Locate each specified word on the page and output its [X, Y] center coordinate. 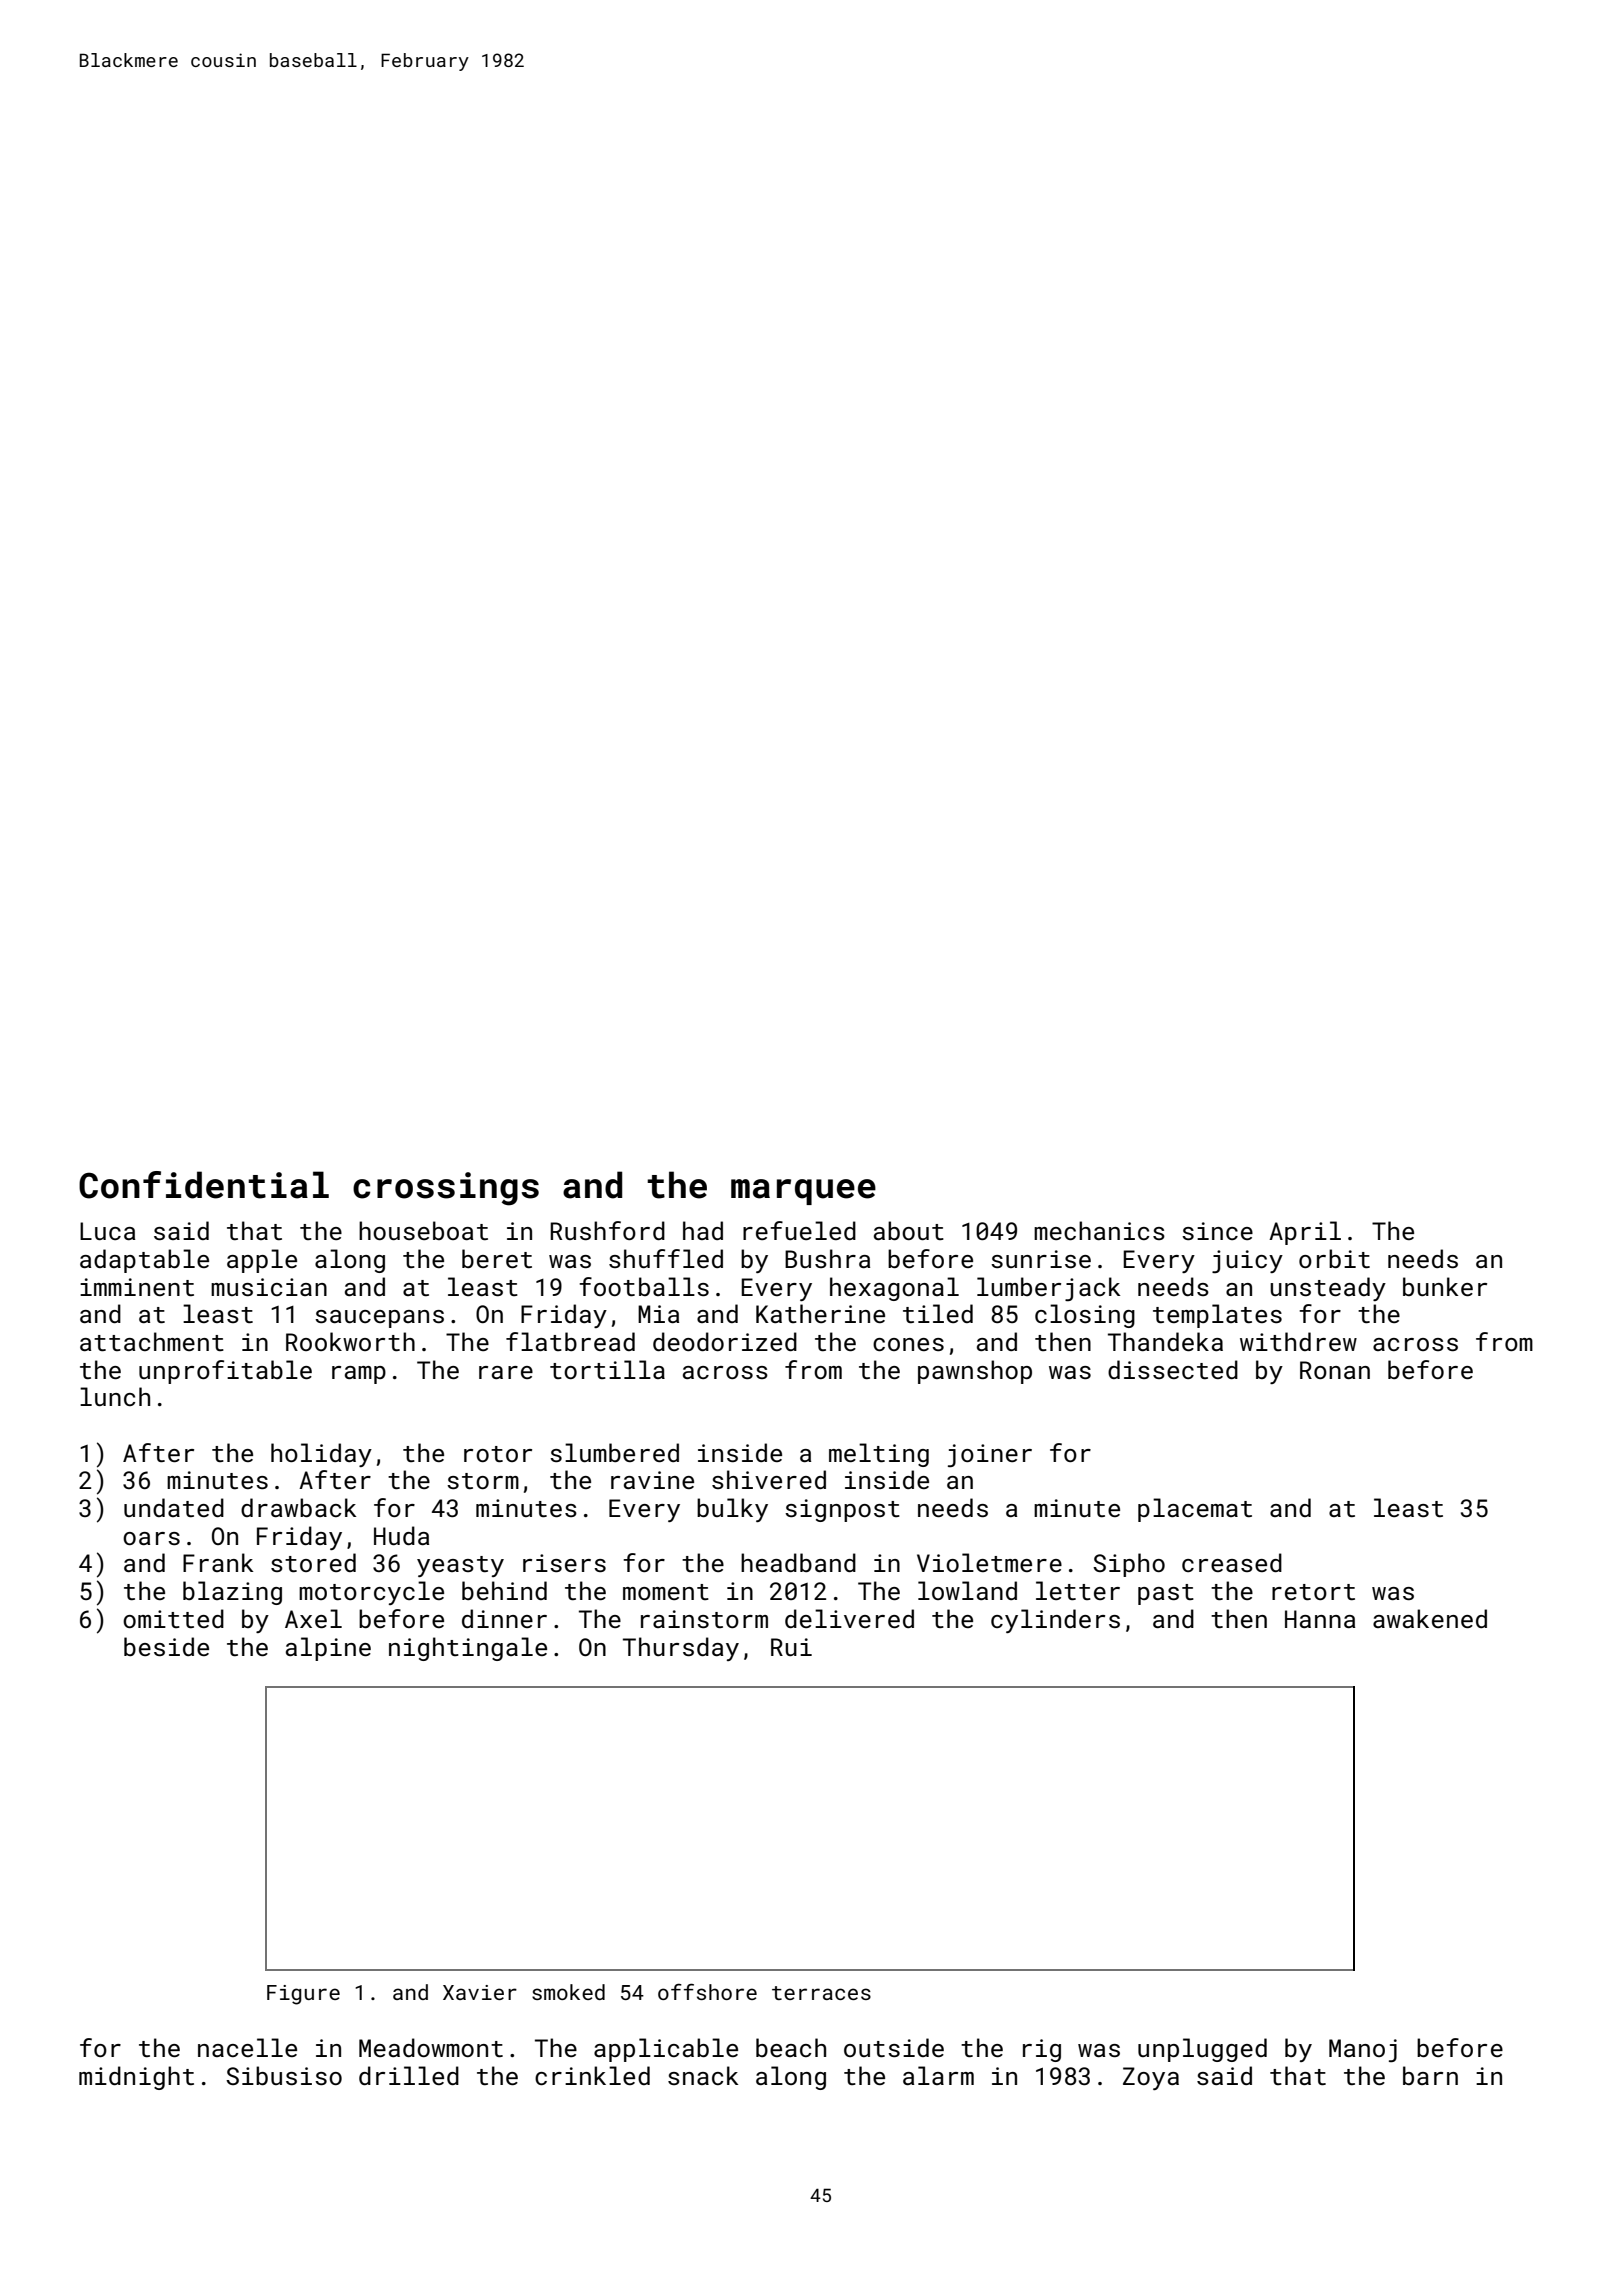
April [1305, 1233]
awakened [1430, 1618]
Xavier [480, 1992]
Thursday [681, 1649]
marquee [803, 1192]
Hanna [1320, 1619]
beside [166, 1646]
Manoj [1363, 2050]
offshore [707, 1991]
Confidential [204, 1185]
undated [174, 1507]
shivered [769, 1479]
